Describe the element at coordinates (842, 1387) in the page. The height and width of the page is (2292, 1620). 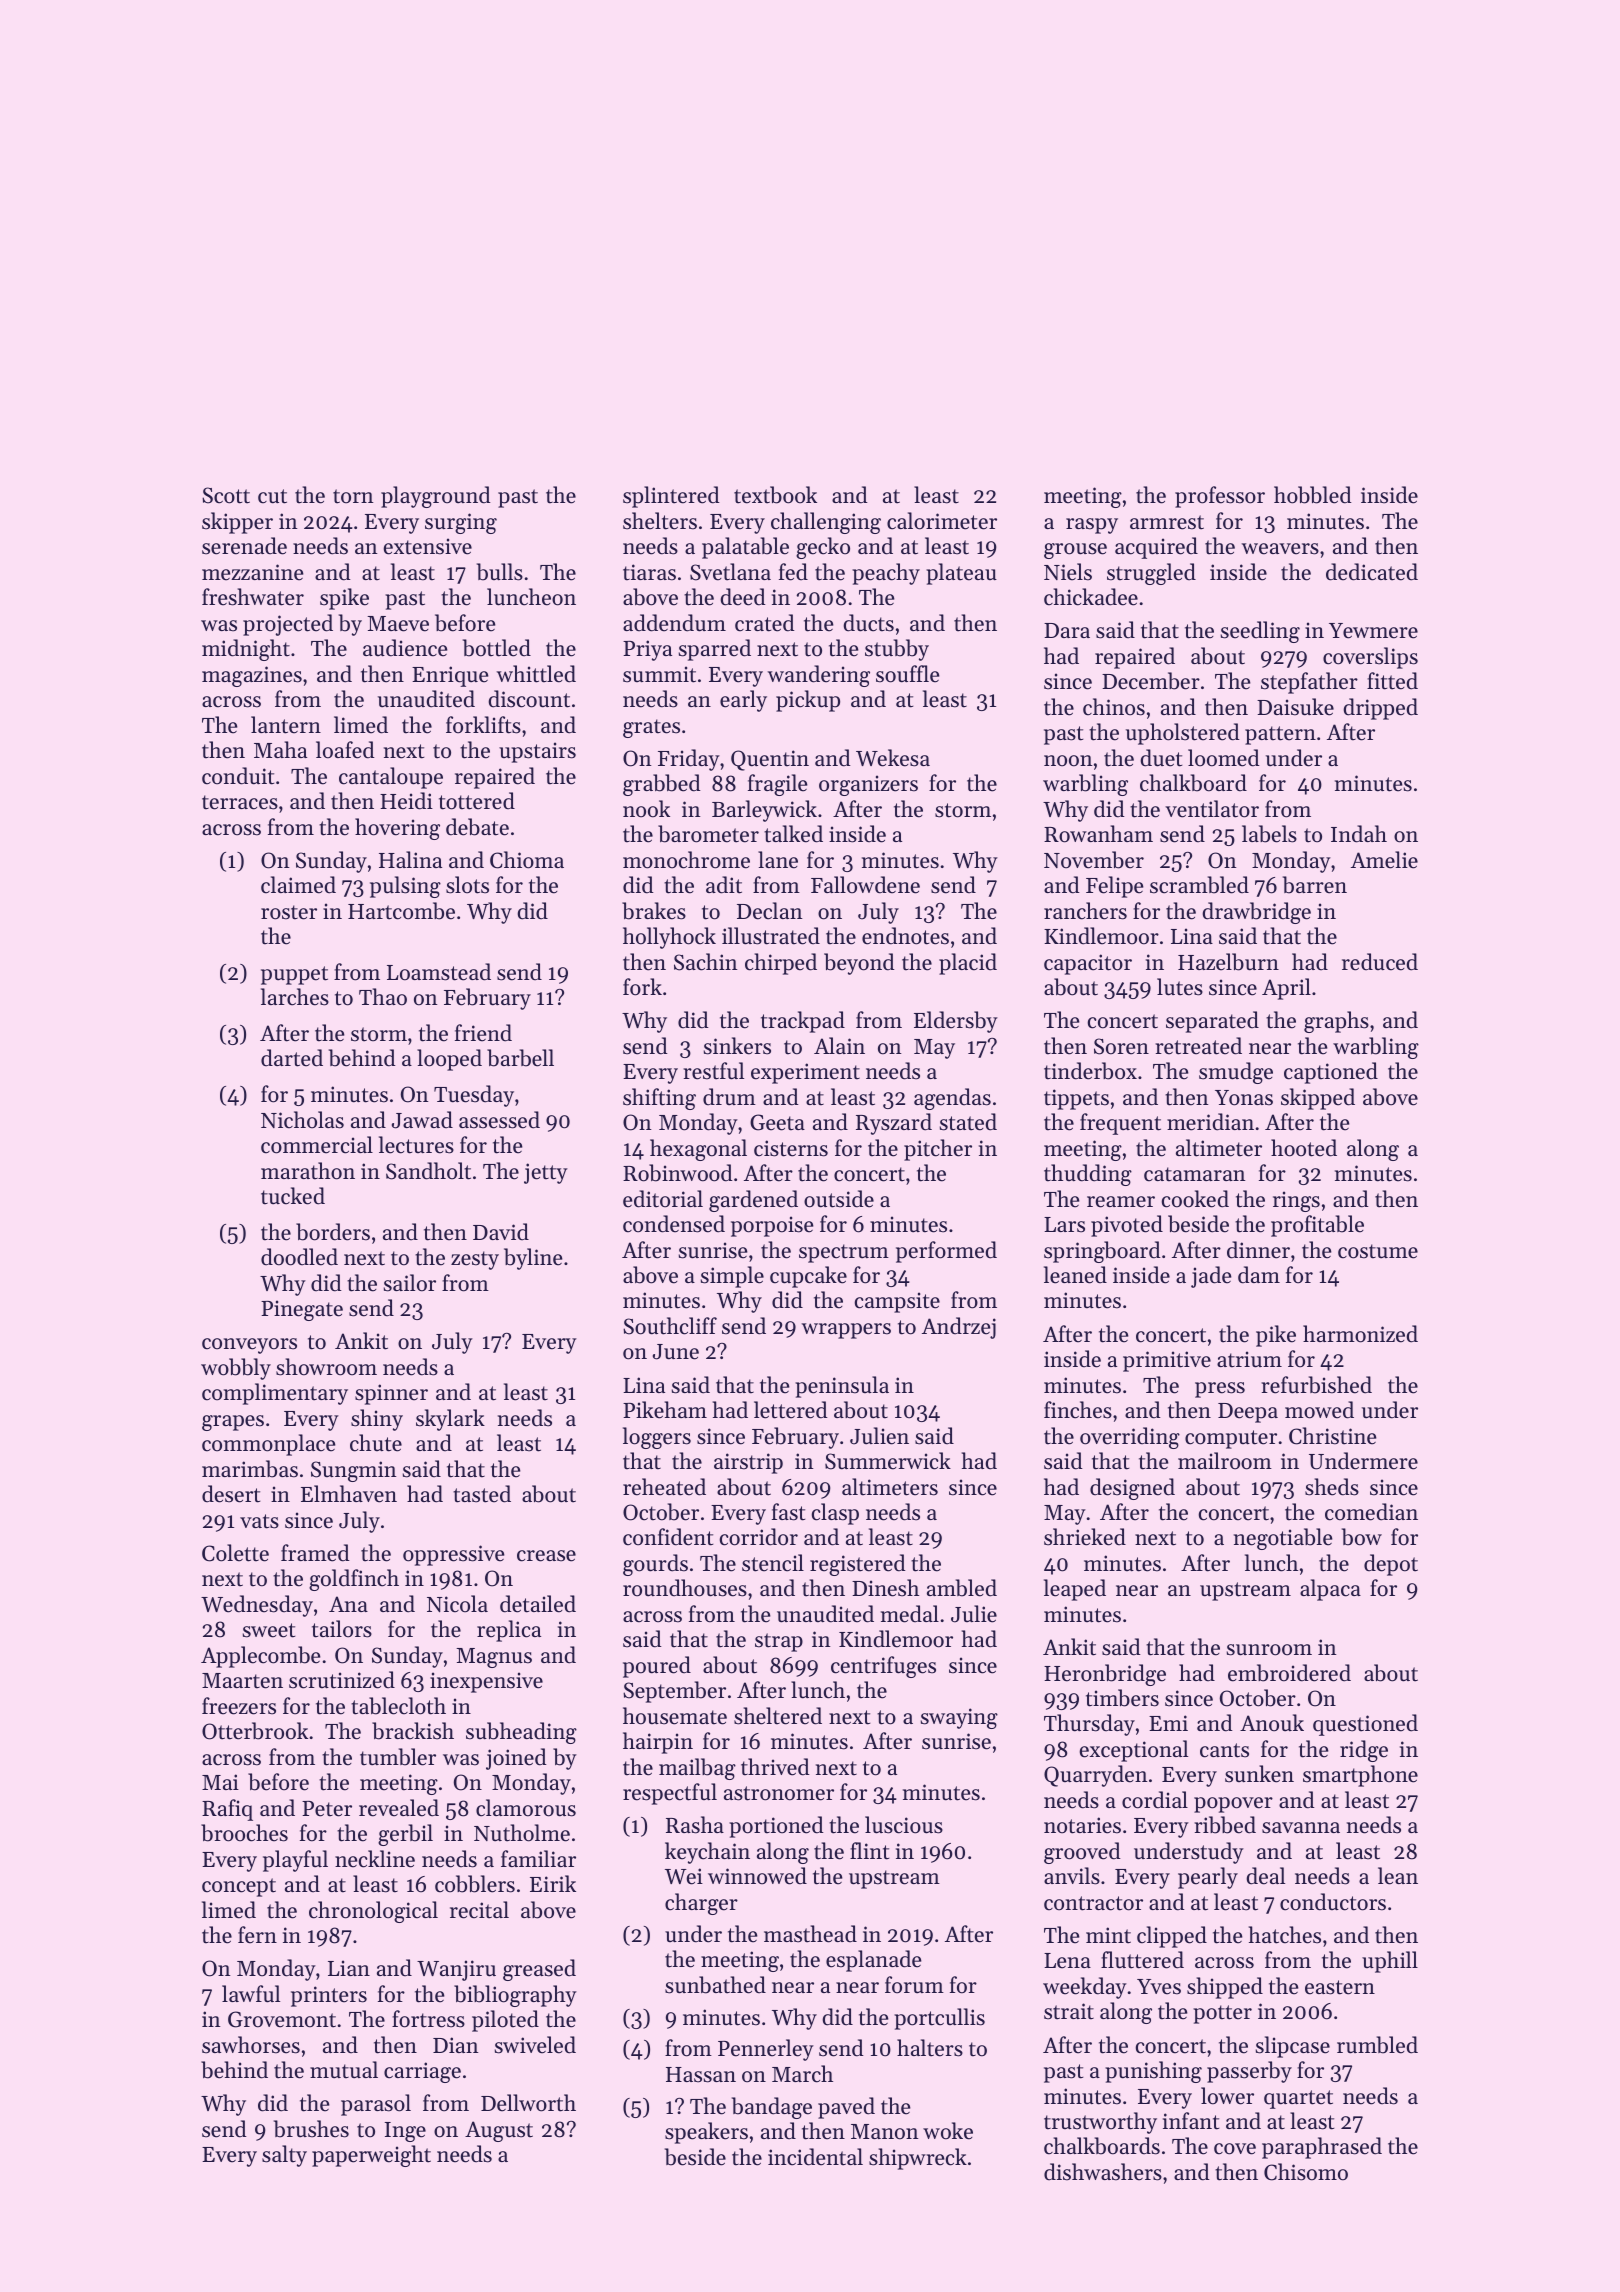
I see `peninsula` at that location.
